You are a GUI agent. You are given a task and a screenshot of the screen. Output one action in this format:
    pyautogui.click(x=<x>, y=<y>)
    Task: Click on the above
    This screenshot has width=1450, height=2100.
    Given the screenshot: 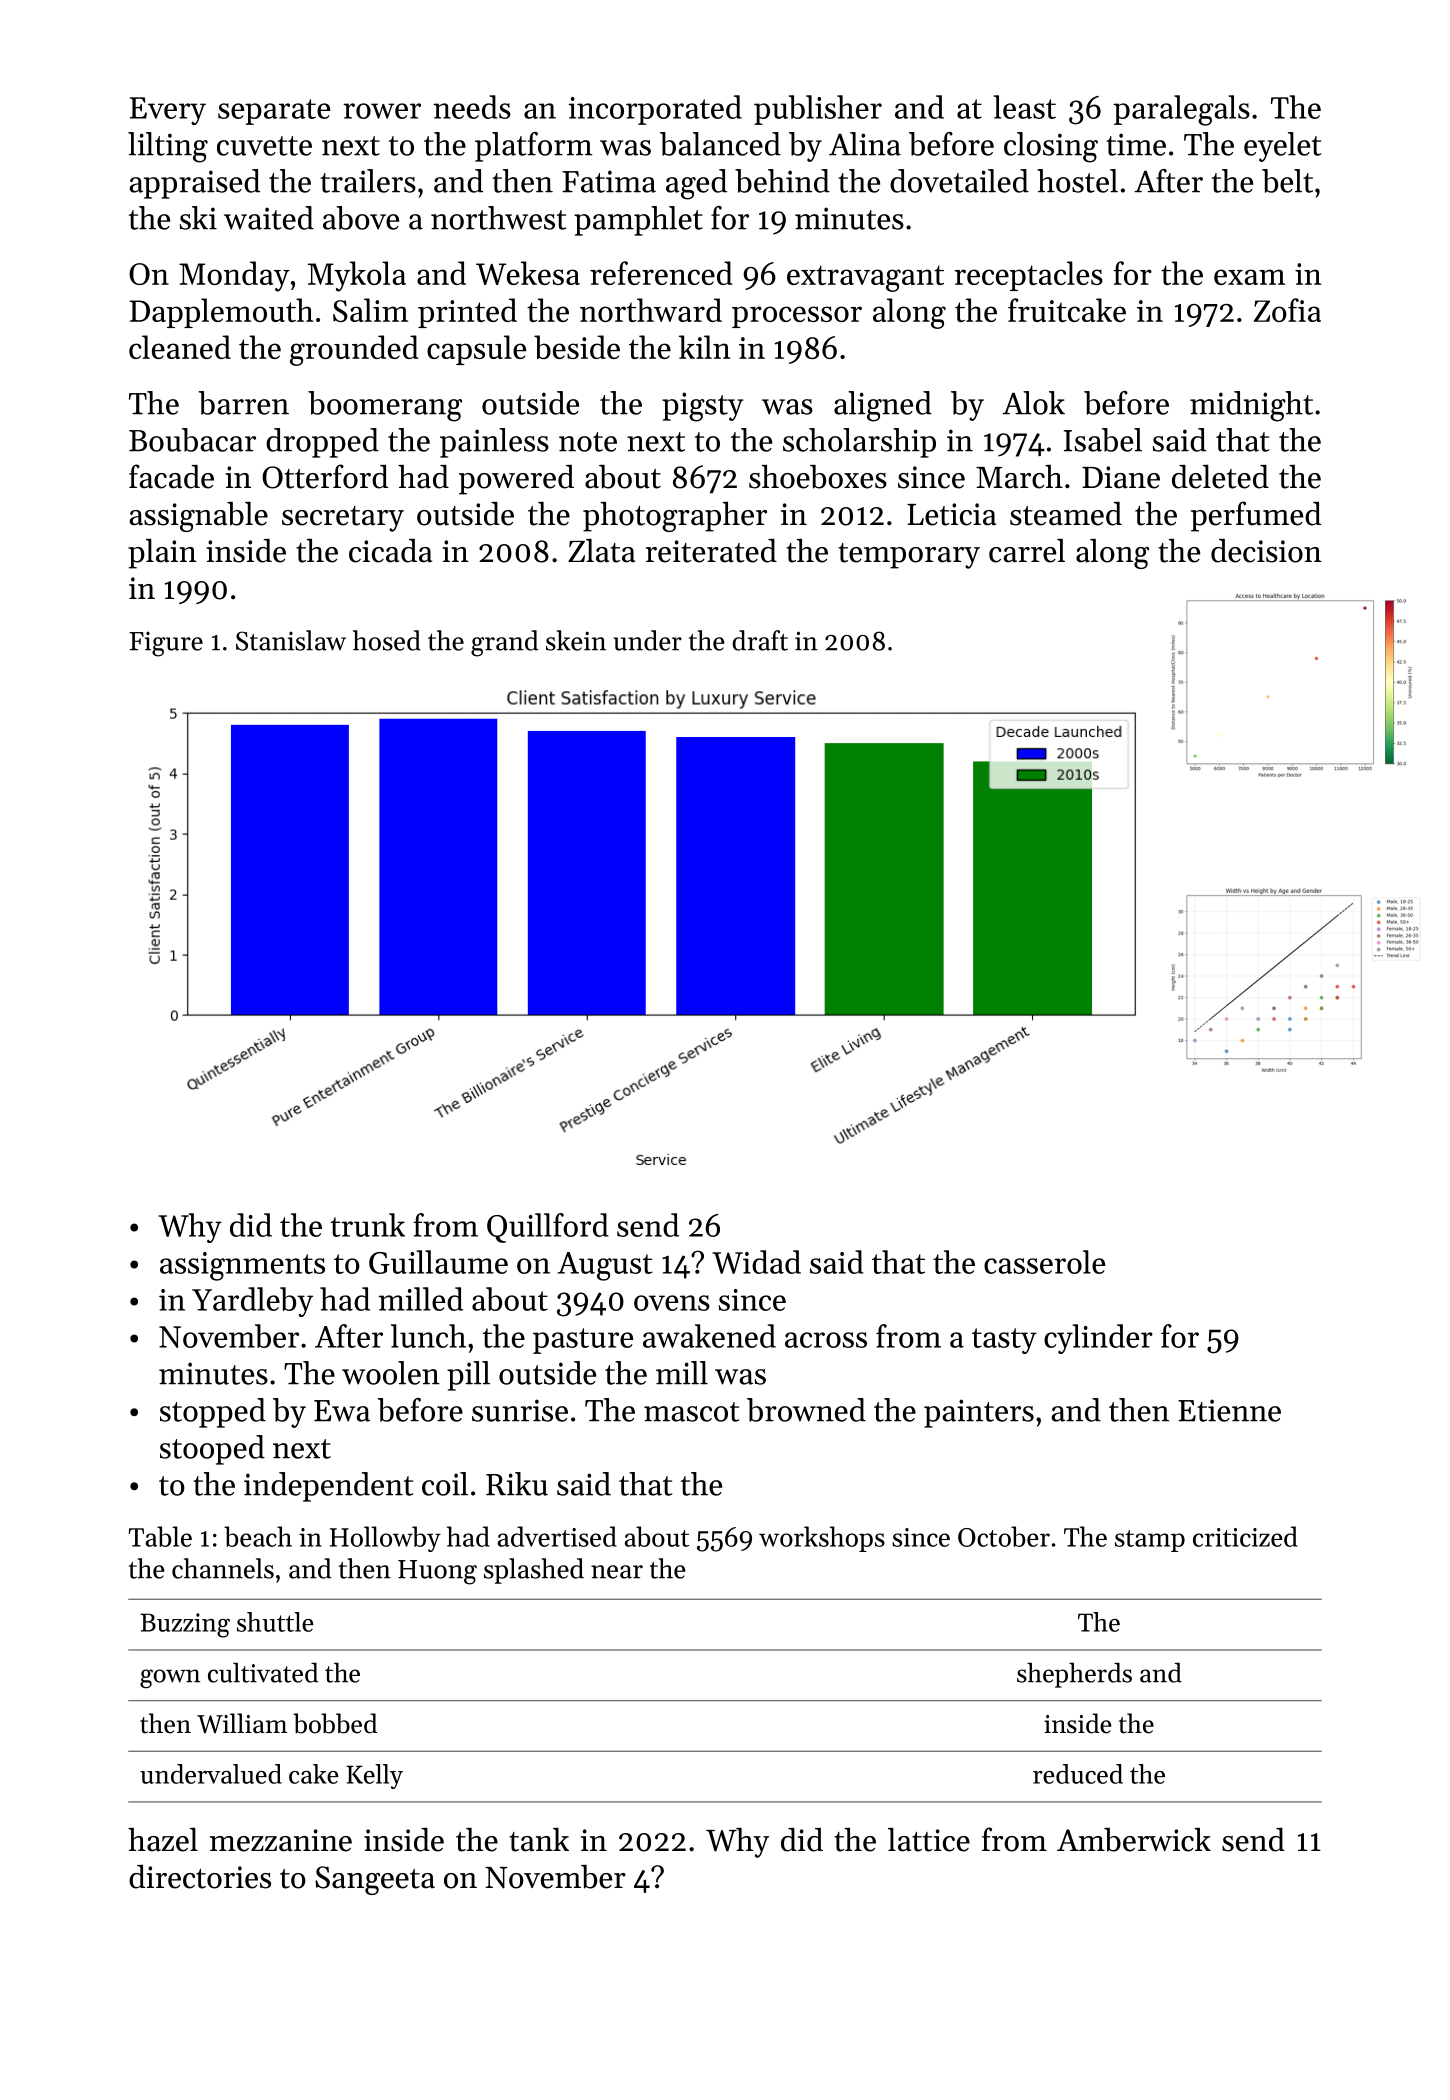 What is the action you would take?
    pyautogui.click(x=361, y=218)
